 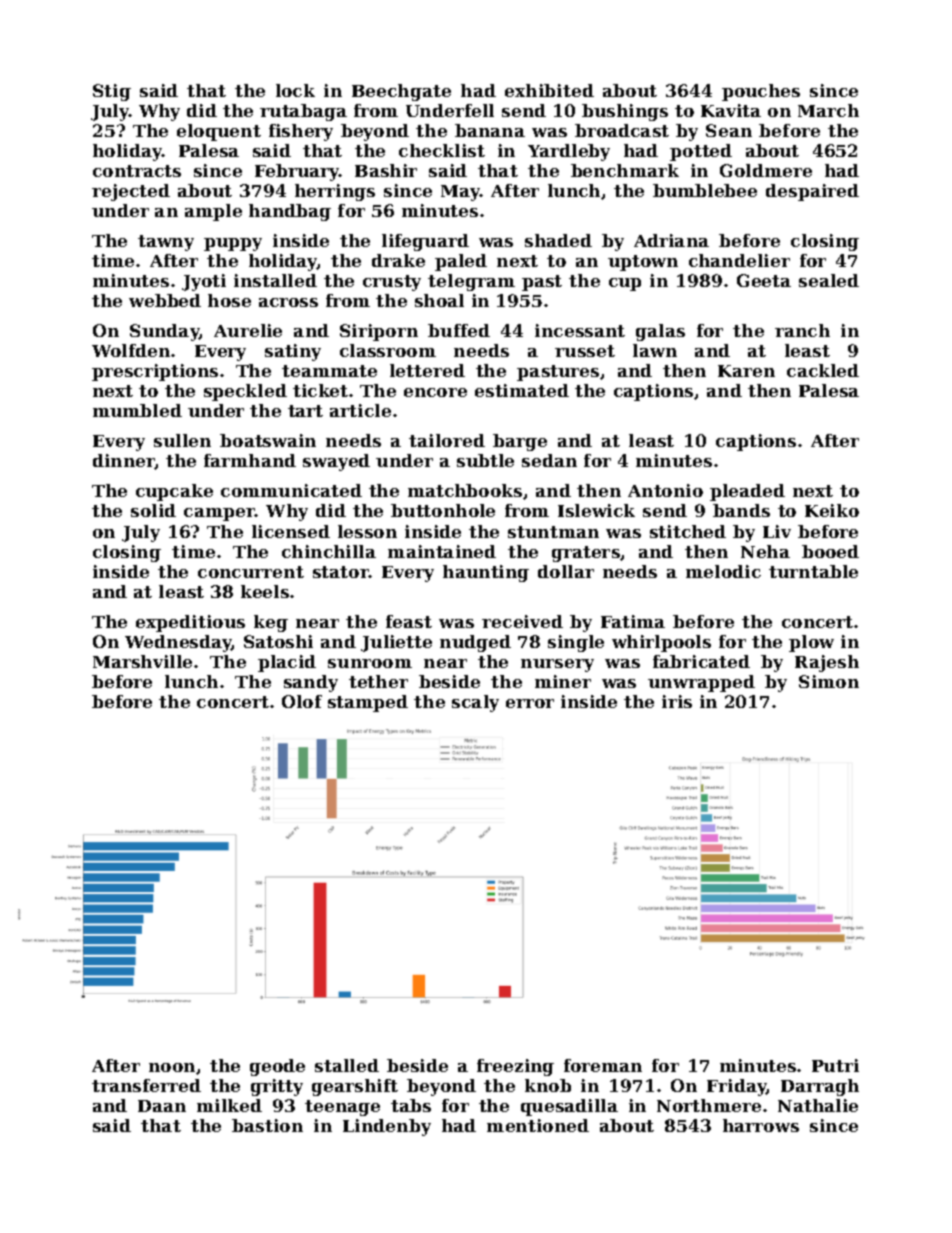 What do you see at coordinates (305, 411) in the image?
I see `tart` at bounding box center [305, 411].
